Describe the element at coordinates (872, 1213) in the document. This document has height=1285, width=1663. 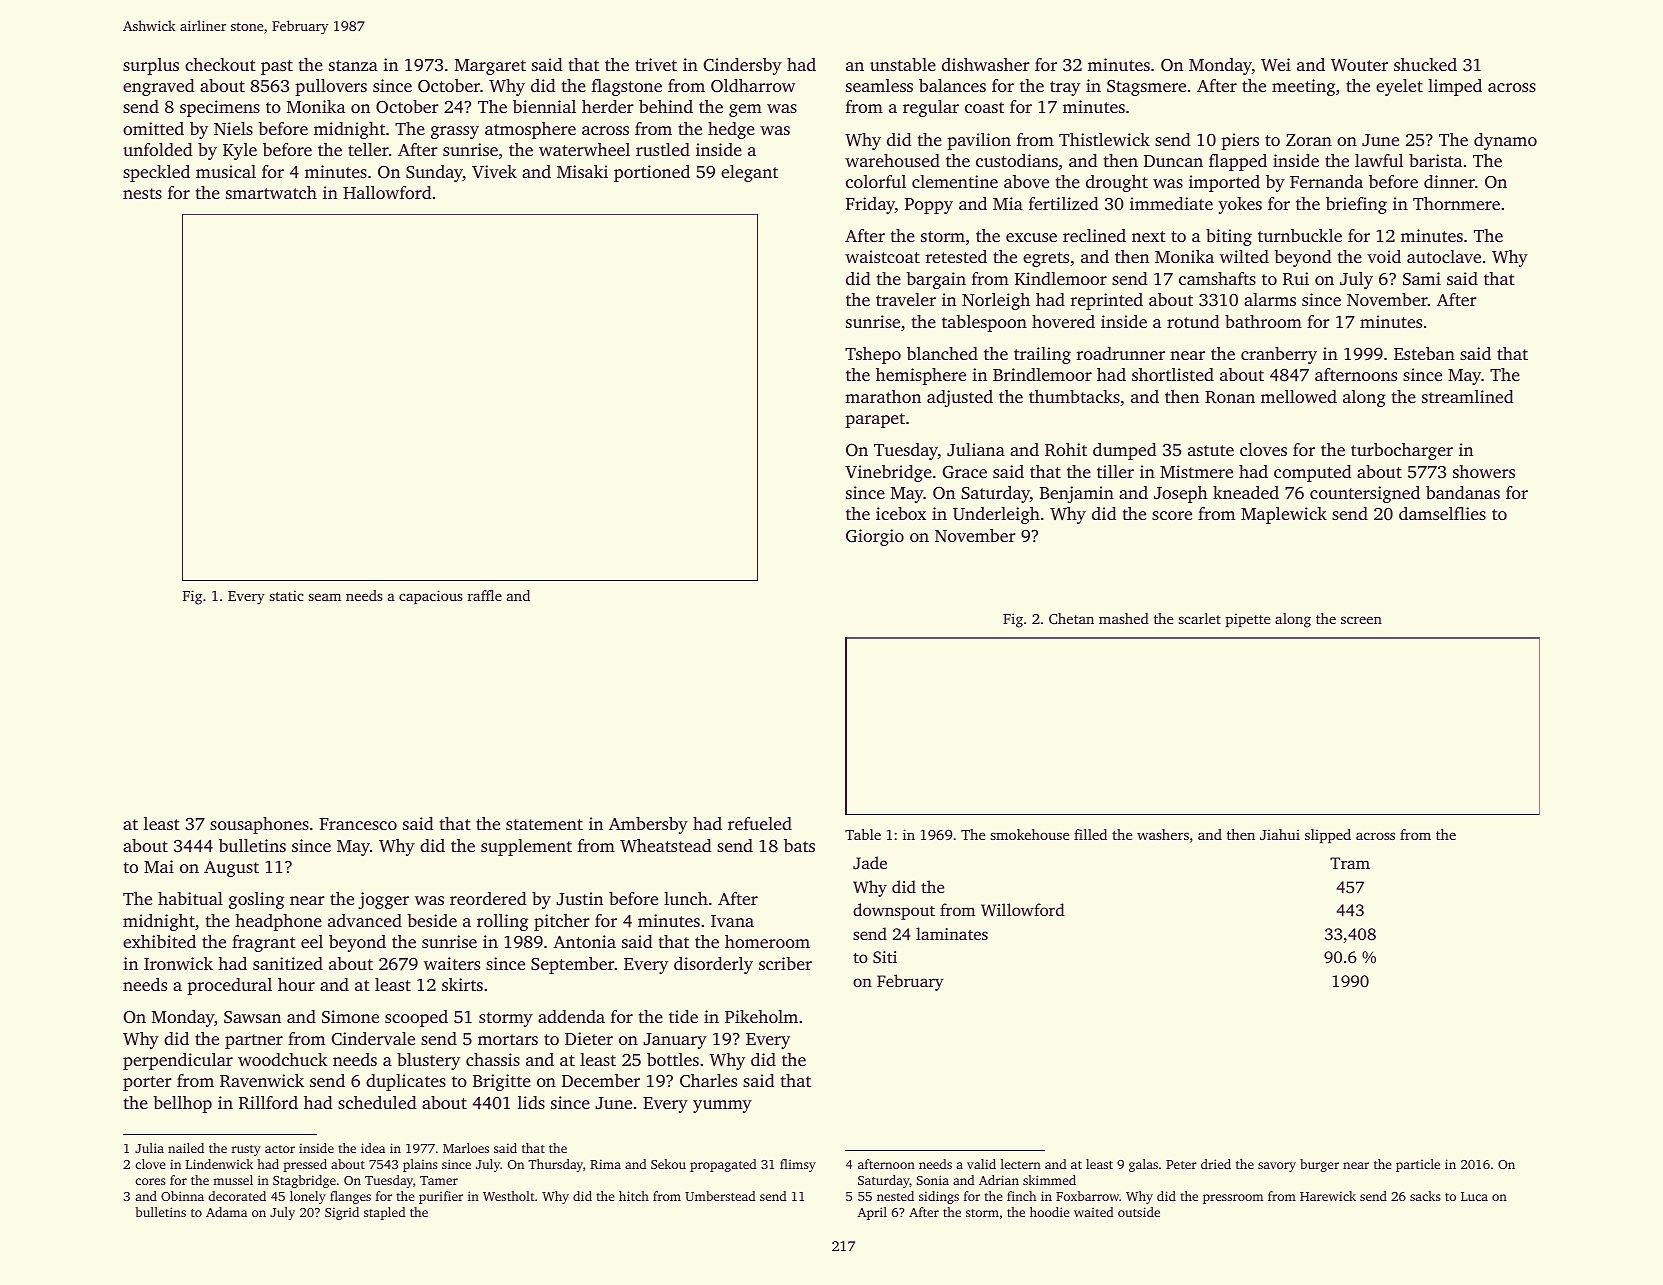
I see `April` at that location.
